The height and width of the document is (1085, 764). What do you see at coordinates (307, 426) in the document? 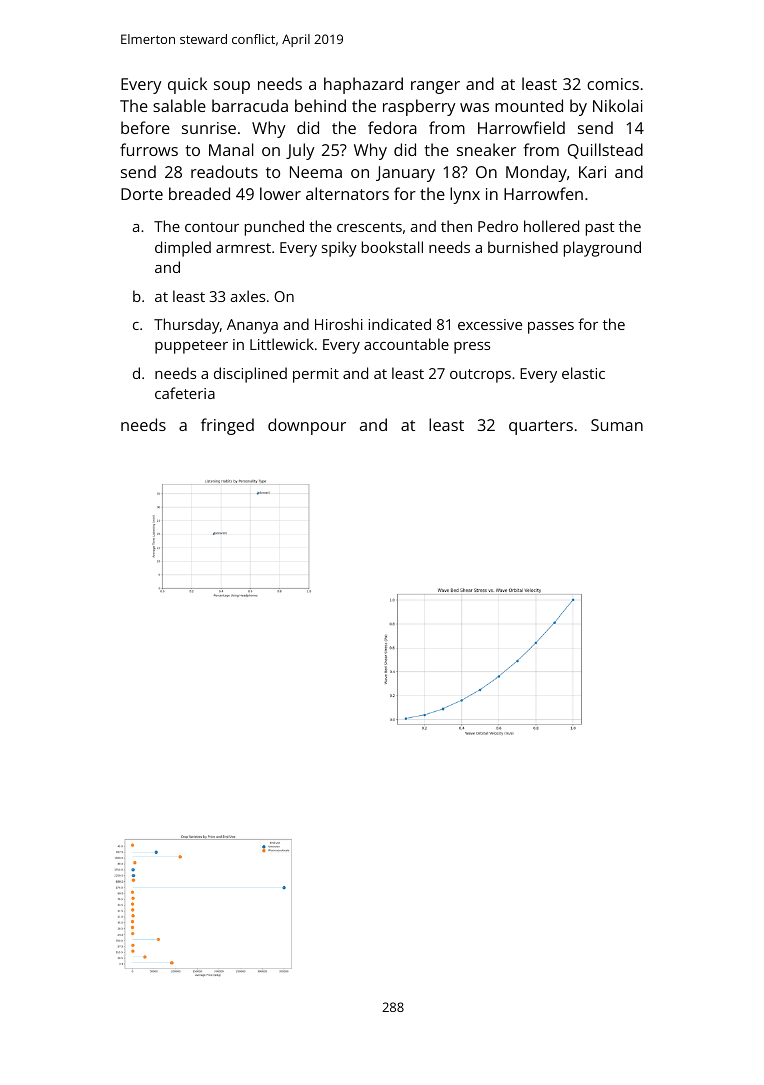
I see `downpour` at bounding box center [307, 426].
